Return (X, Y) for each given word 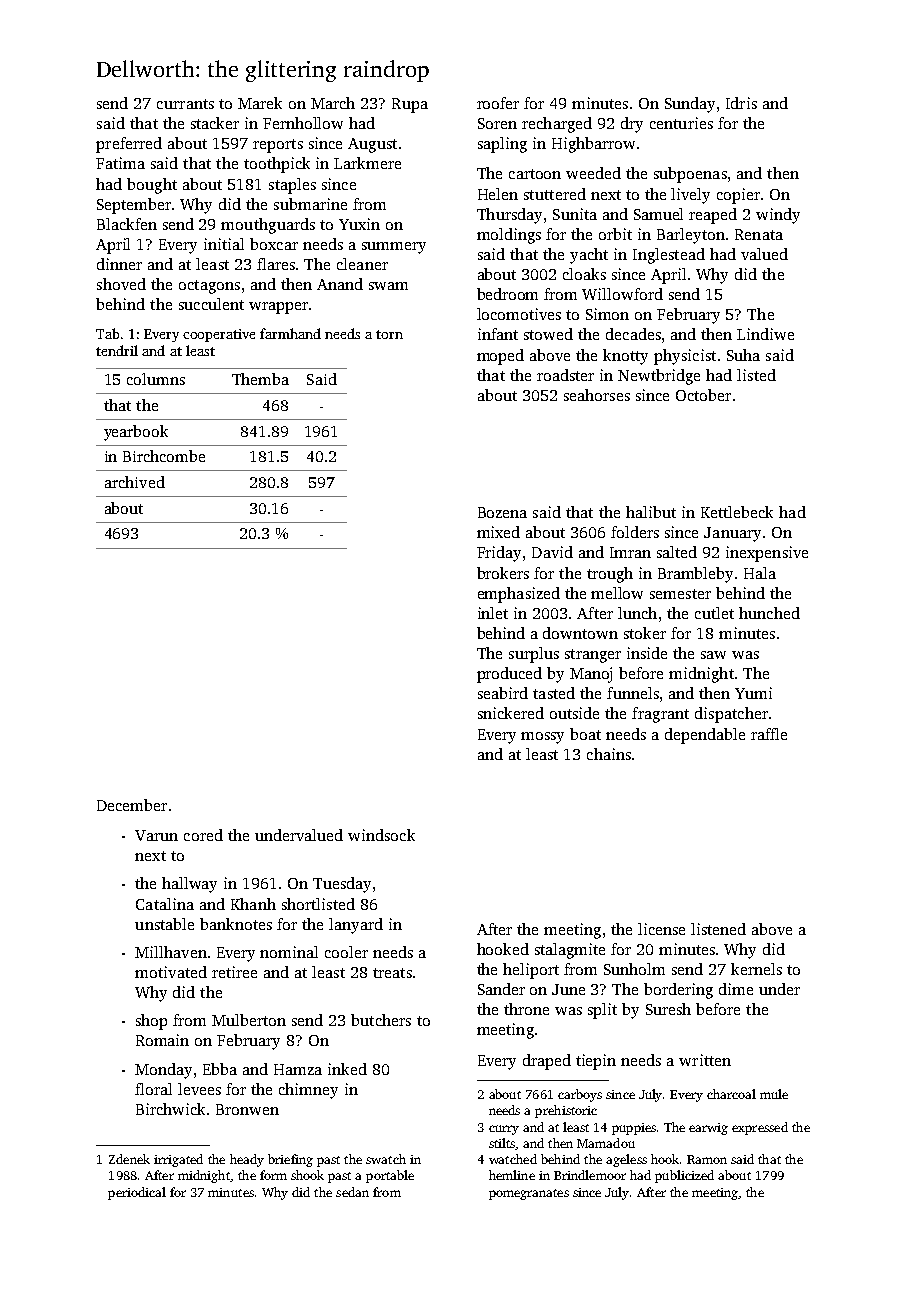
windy (778, 216)
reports (278, 146)
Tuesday (342, 885)
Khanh (253, 904)
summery (394, 248)
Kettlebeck (737, 512)
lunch (637, 613)
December (132, 805)
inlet (493, 613)
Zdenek (129, 1159)
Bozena (502, 512)
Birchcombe (164, 456)
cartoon (535, 174)
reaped (713, 216)
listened (718, 929)
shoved (121, 284)
